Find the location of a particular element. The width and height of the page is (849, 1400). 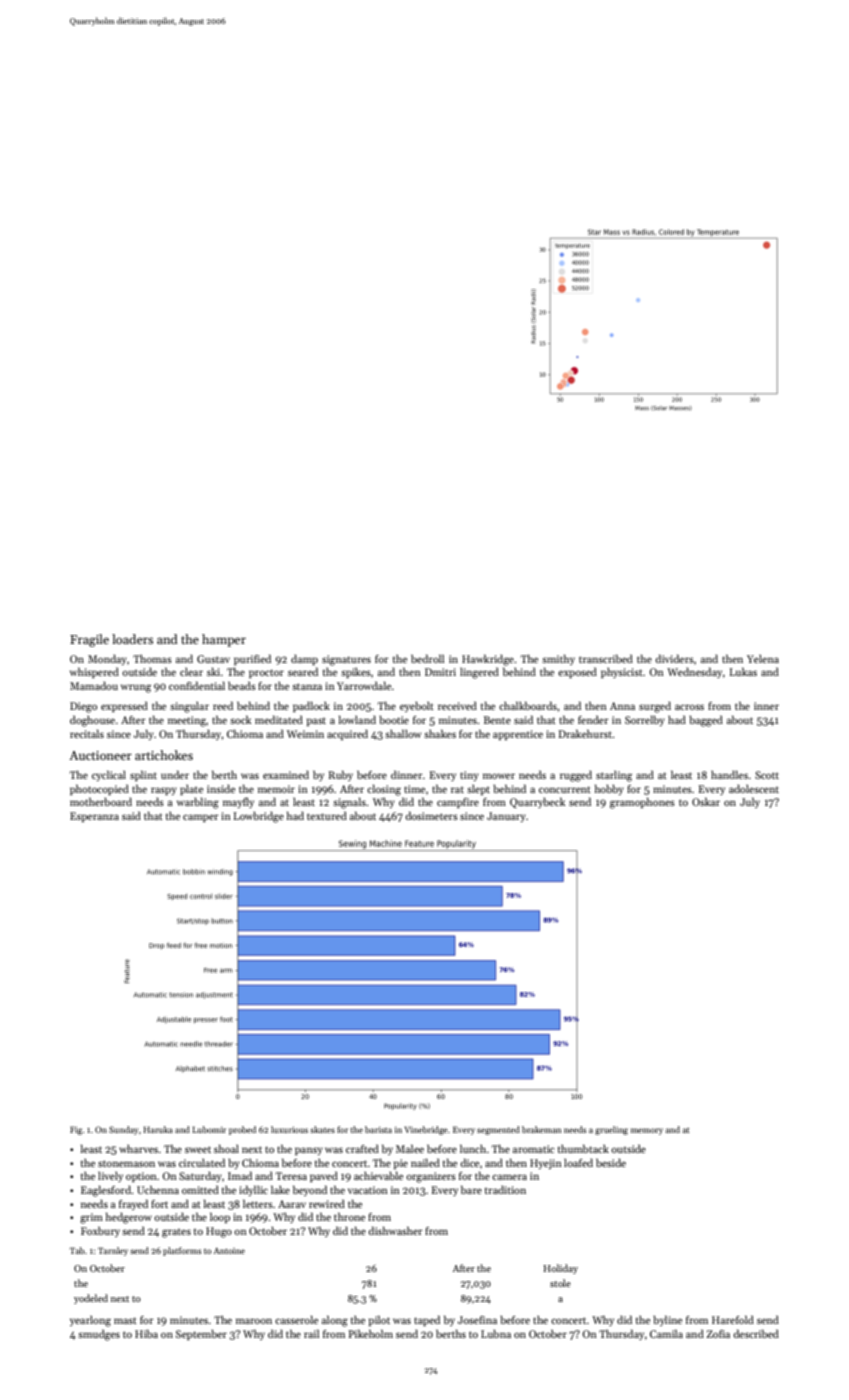

closing is located at coordinates (384, 790).
